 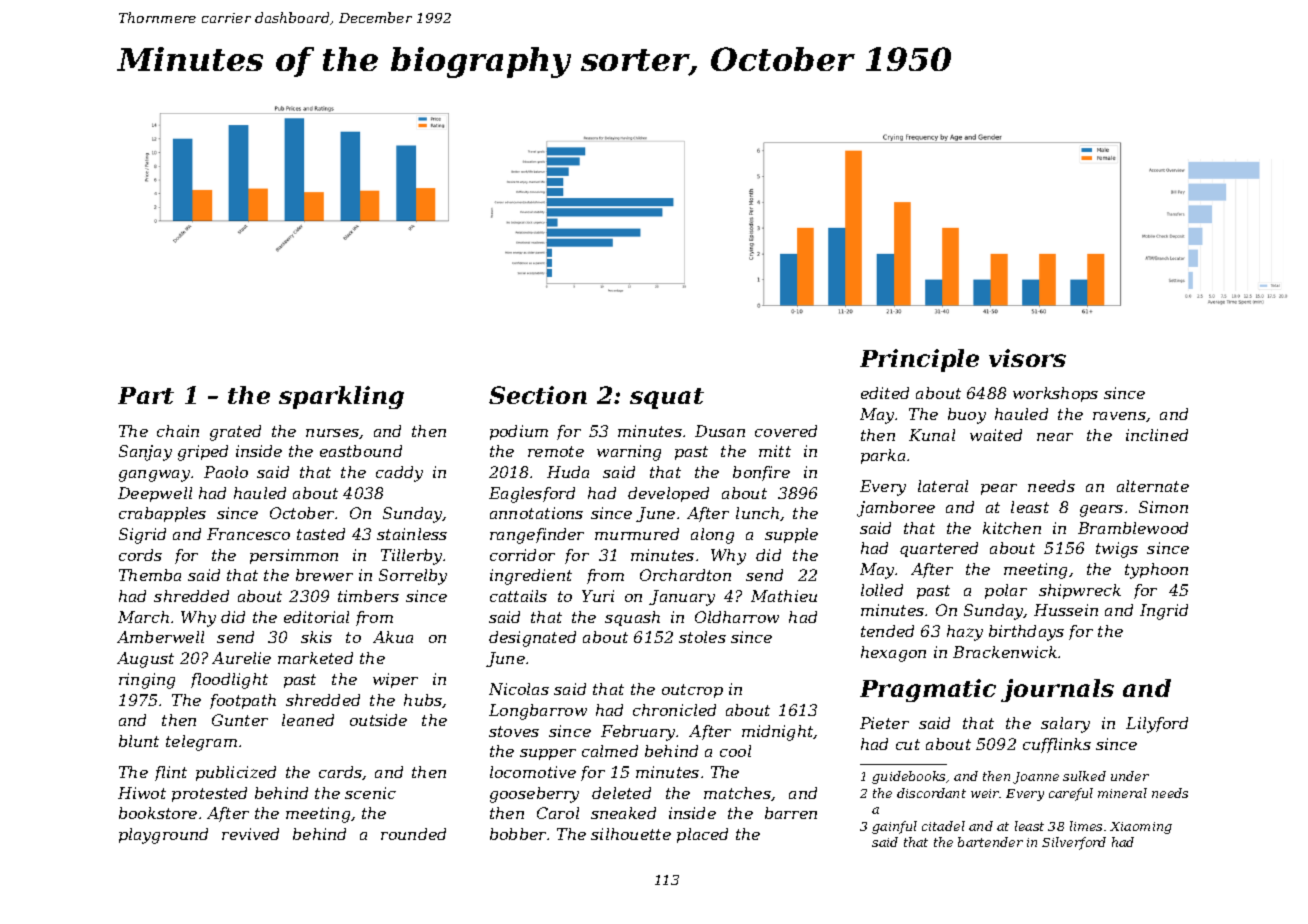 I want to click on Ingrid, so click(x=1164, y=612).
